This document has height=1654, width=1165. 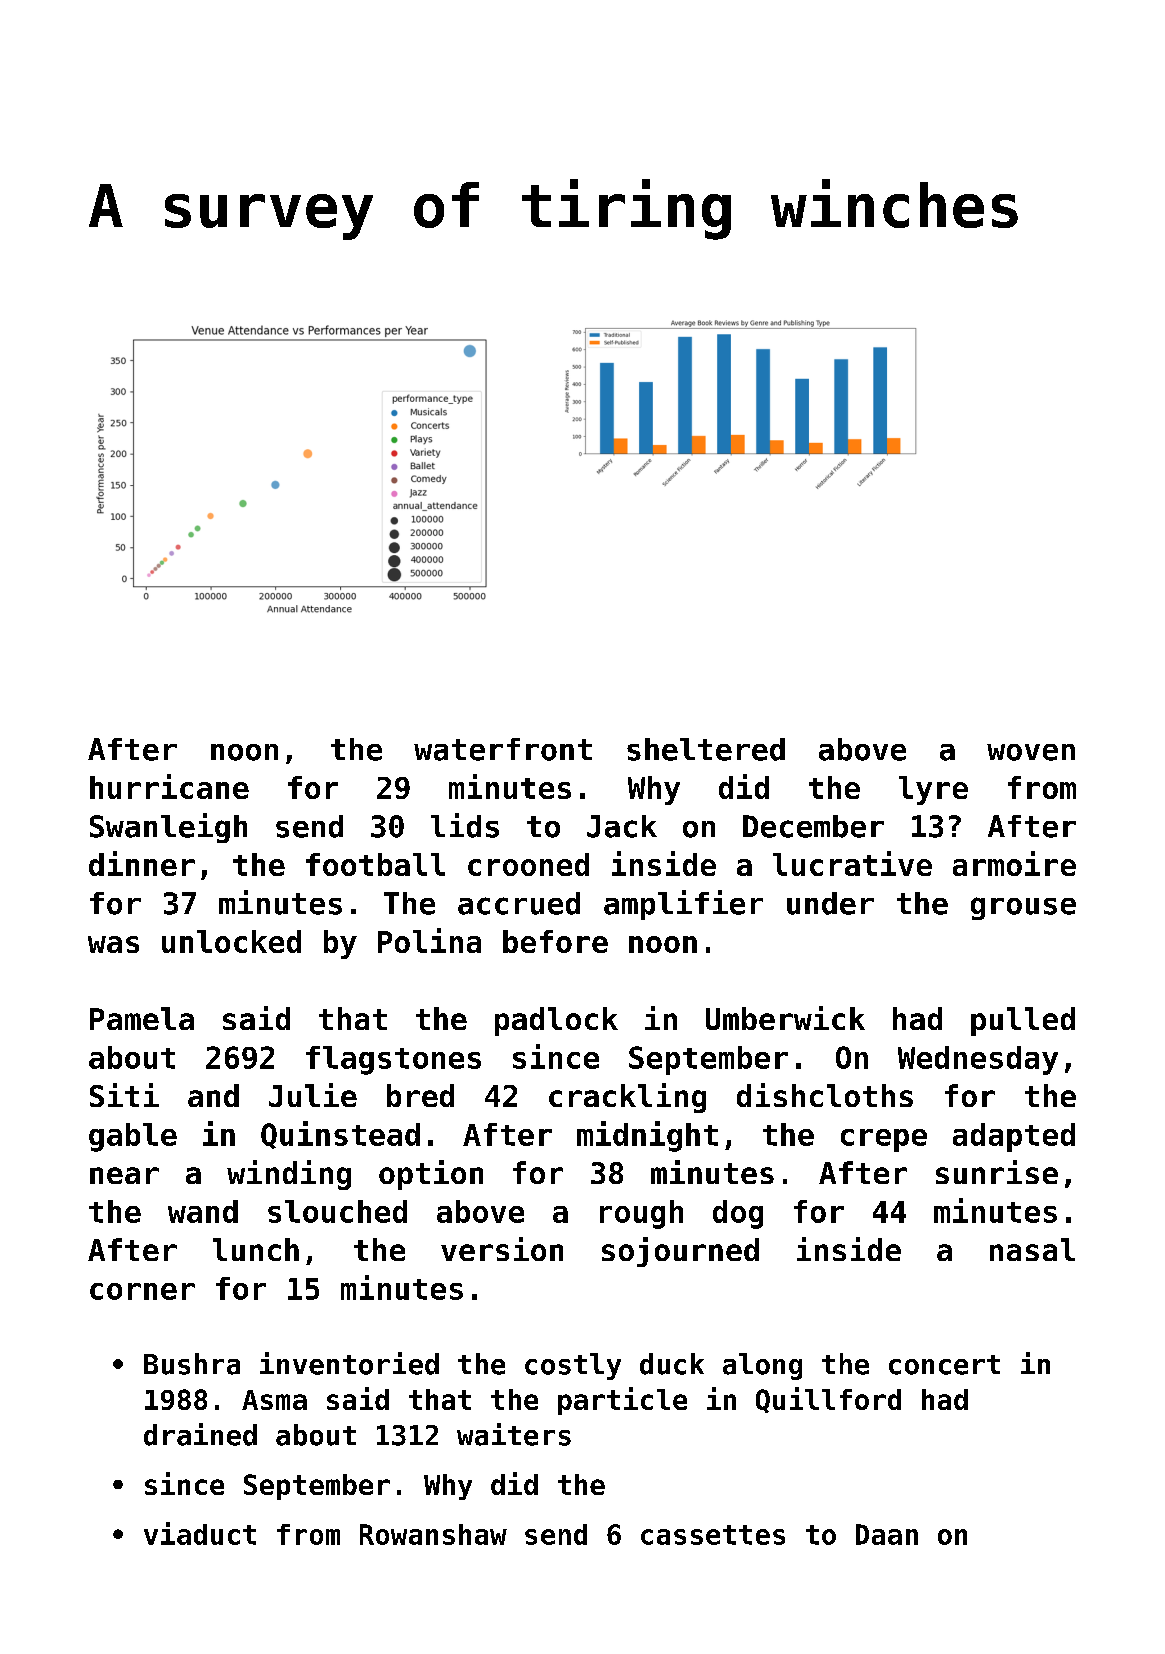 I want to click on waterfront, so click(x=503, y=749).
